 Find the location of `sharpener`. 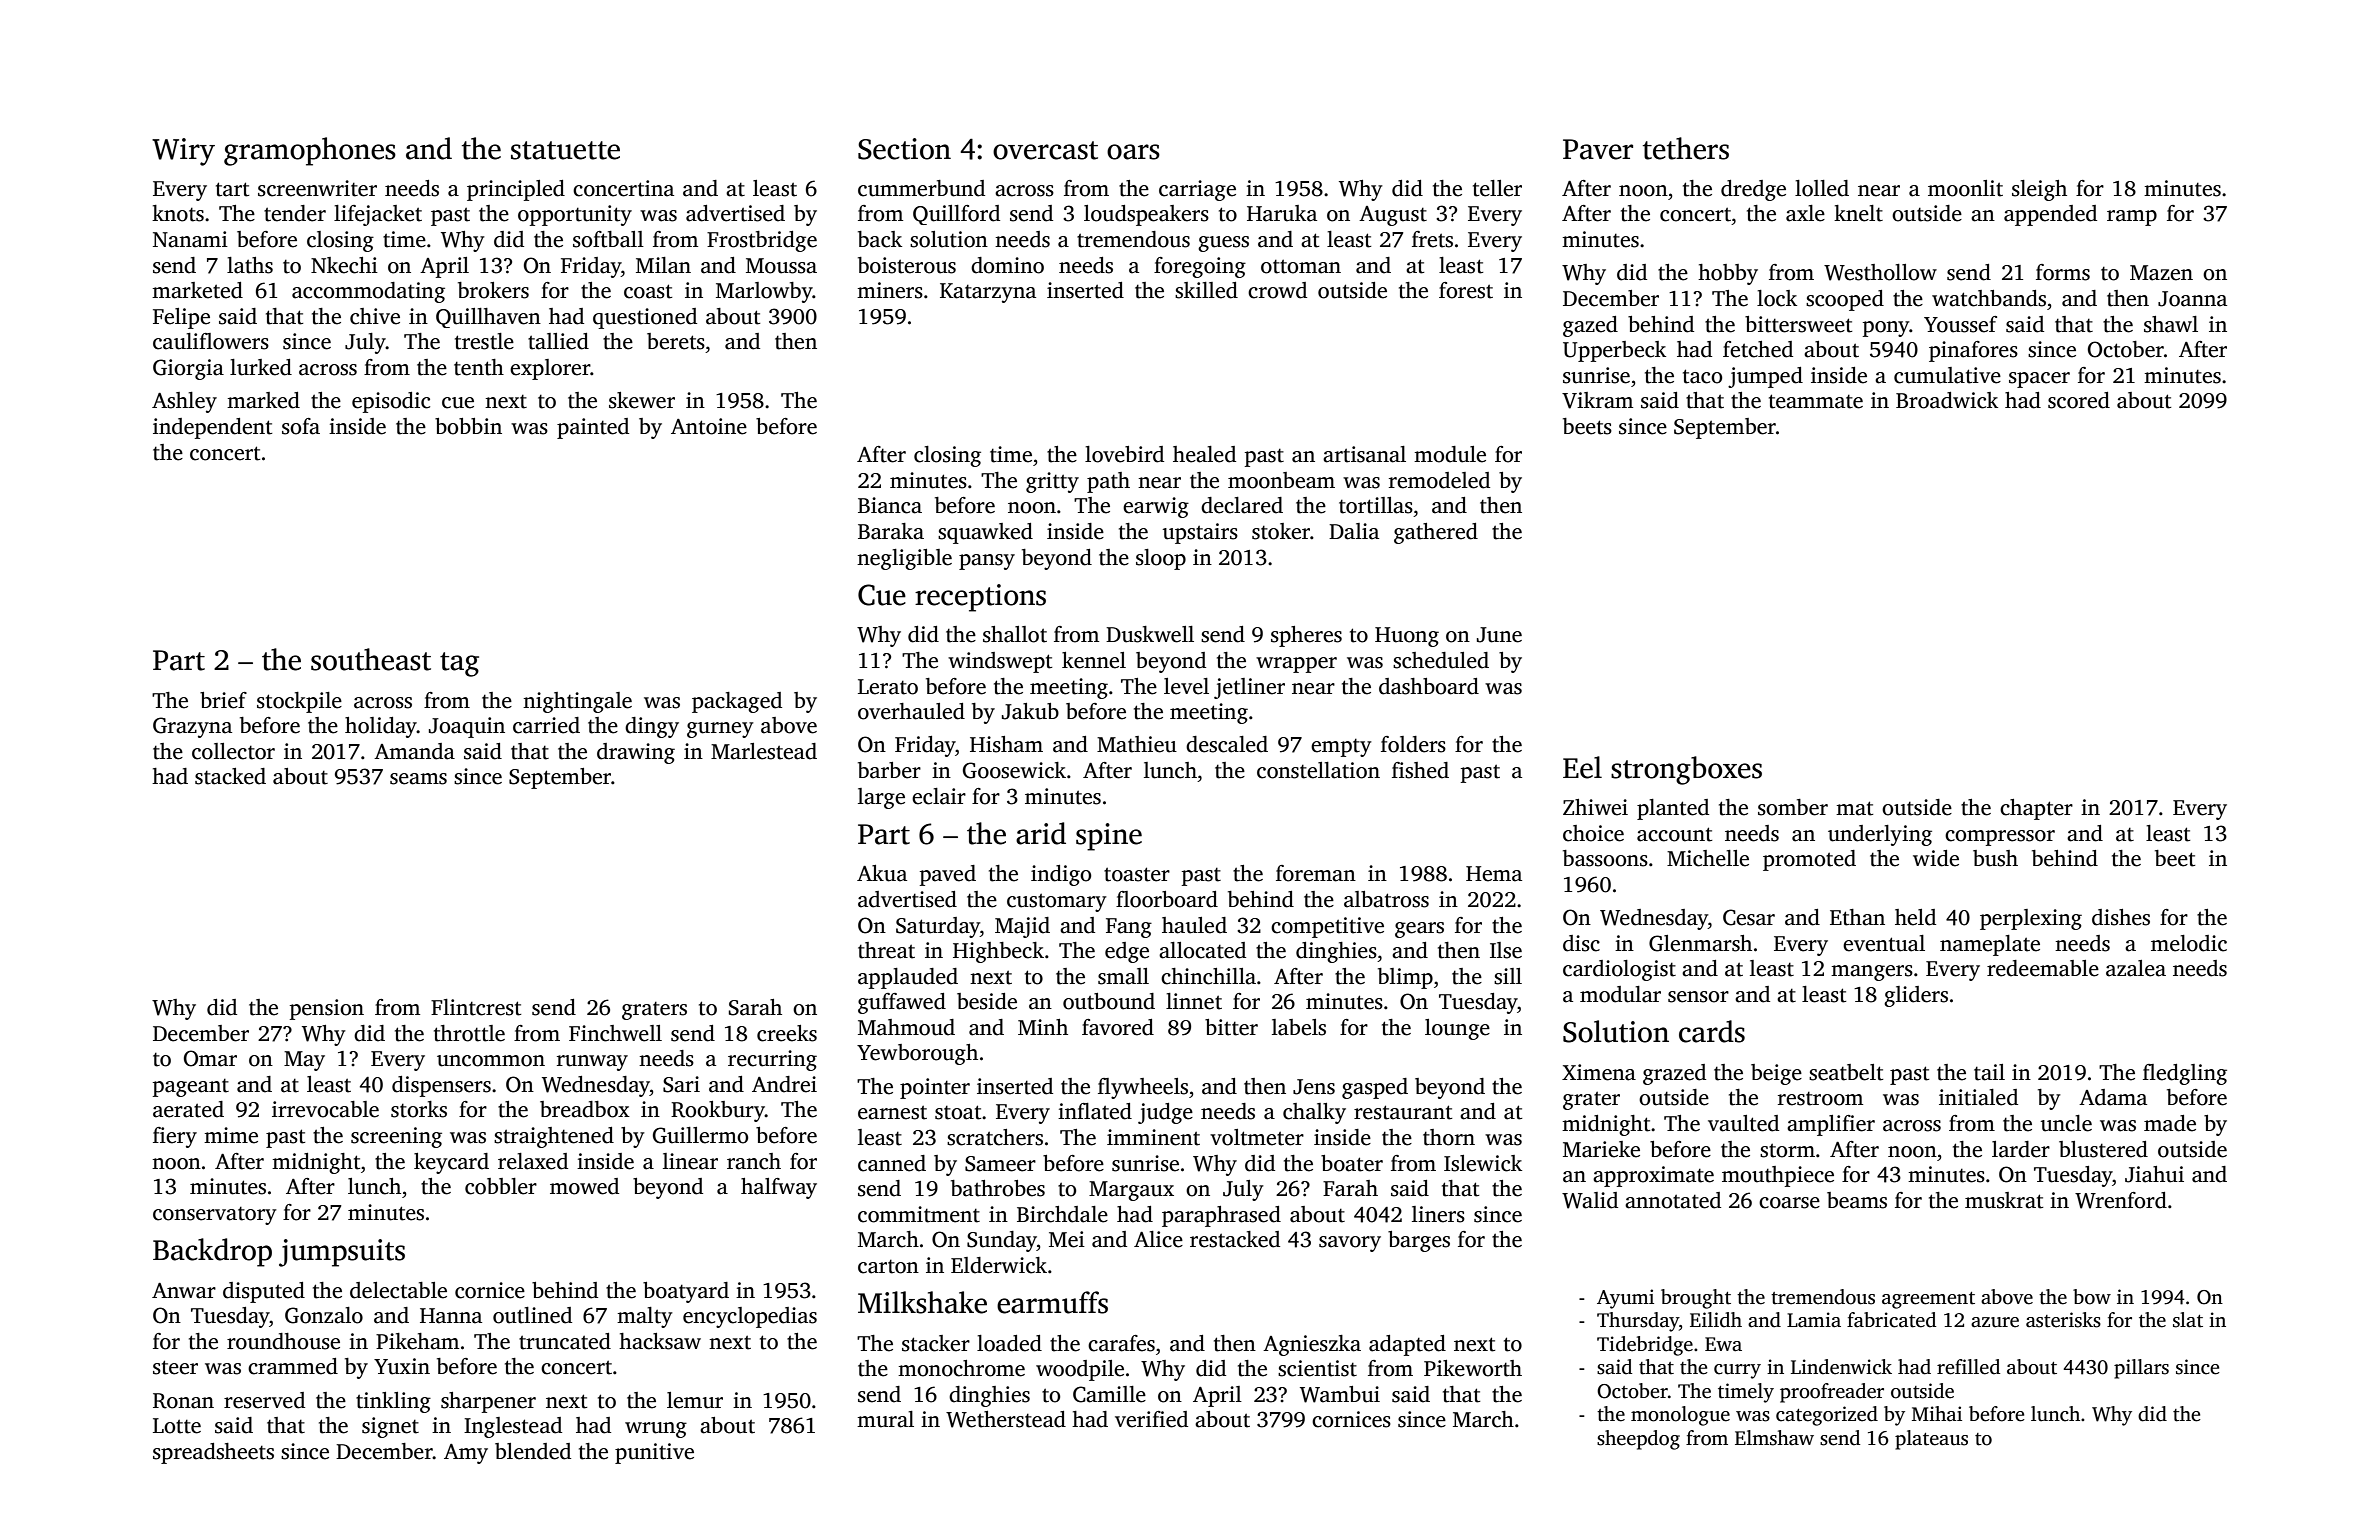

sharpener is located at coordinates (488, 1402).
